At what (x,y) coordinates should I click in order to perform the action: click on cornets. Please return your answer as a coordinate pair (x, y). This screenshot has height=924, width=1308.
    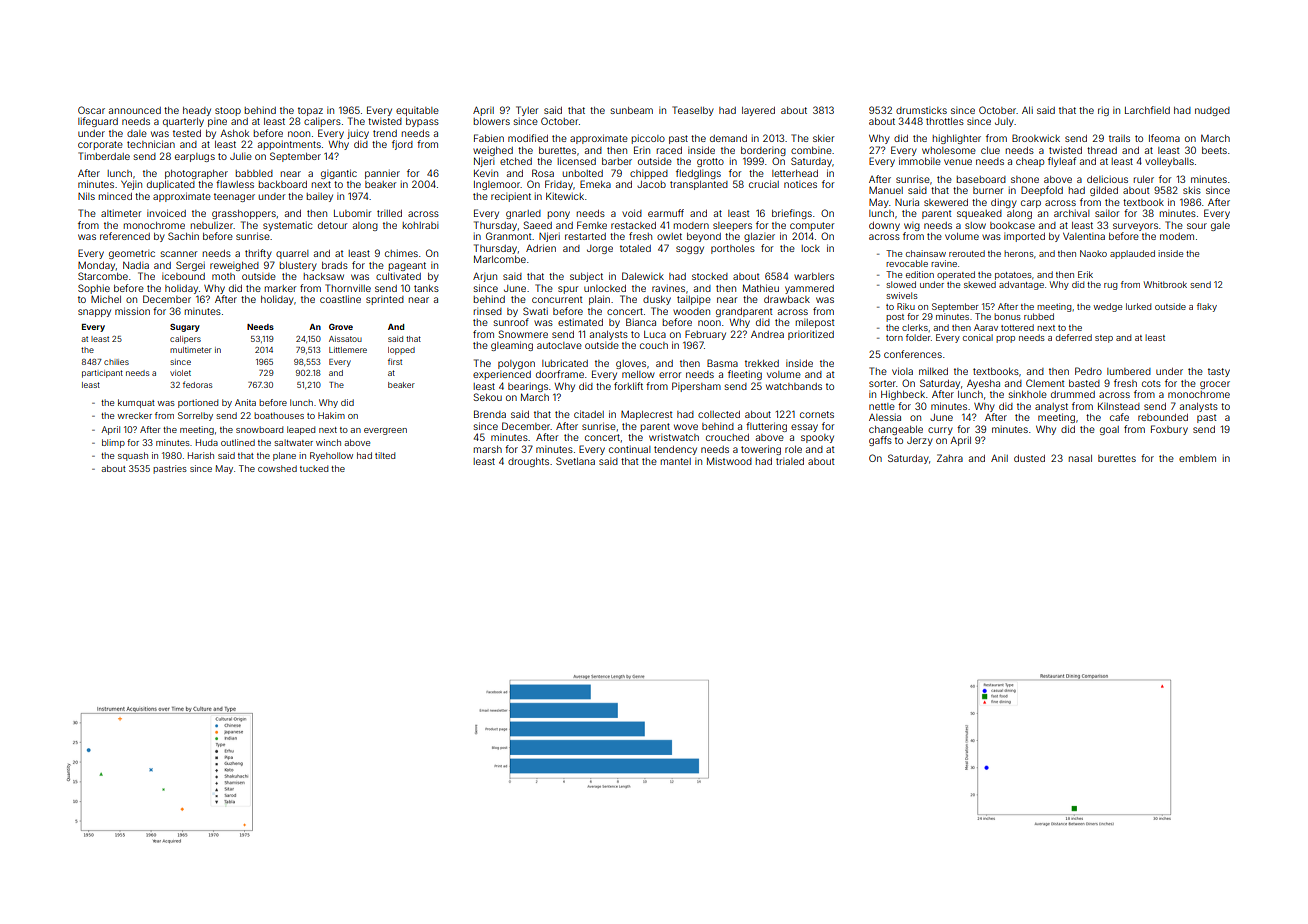
    Looking at the image, I should click on (817, 414).
